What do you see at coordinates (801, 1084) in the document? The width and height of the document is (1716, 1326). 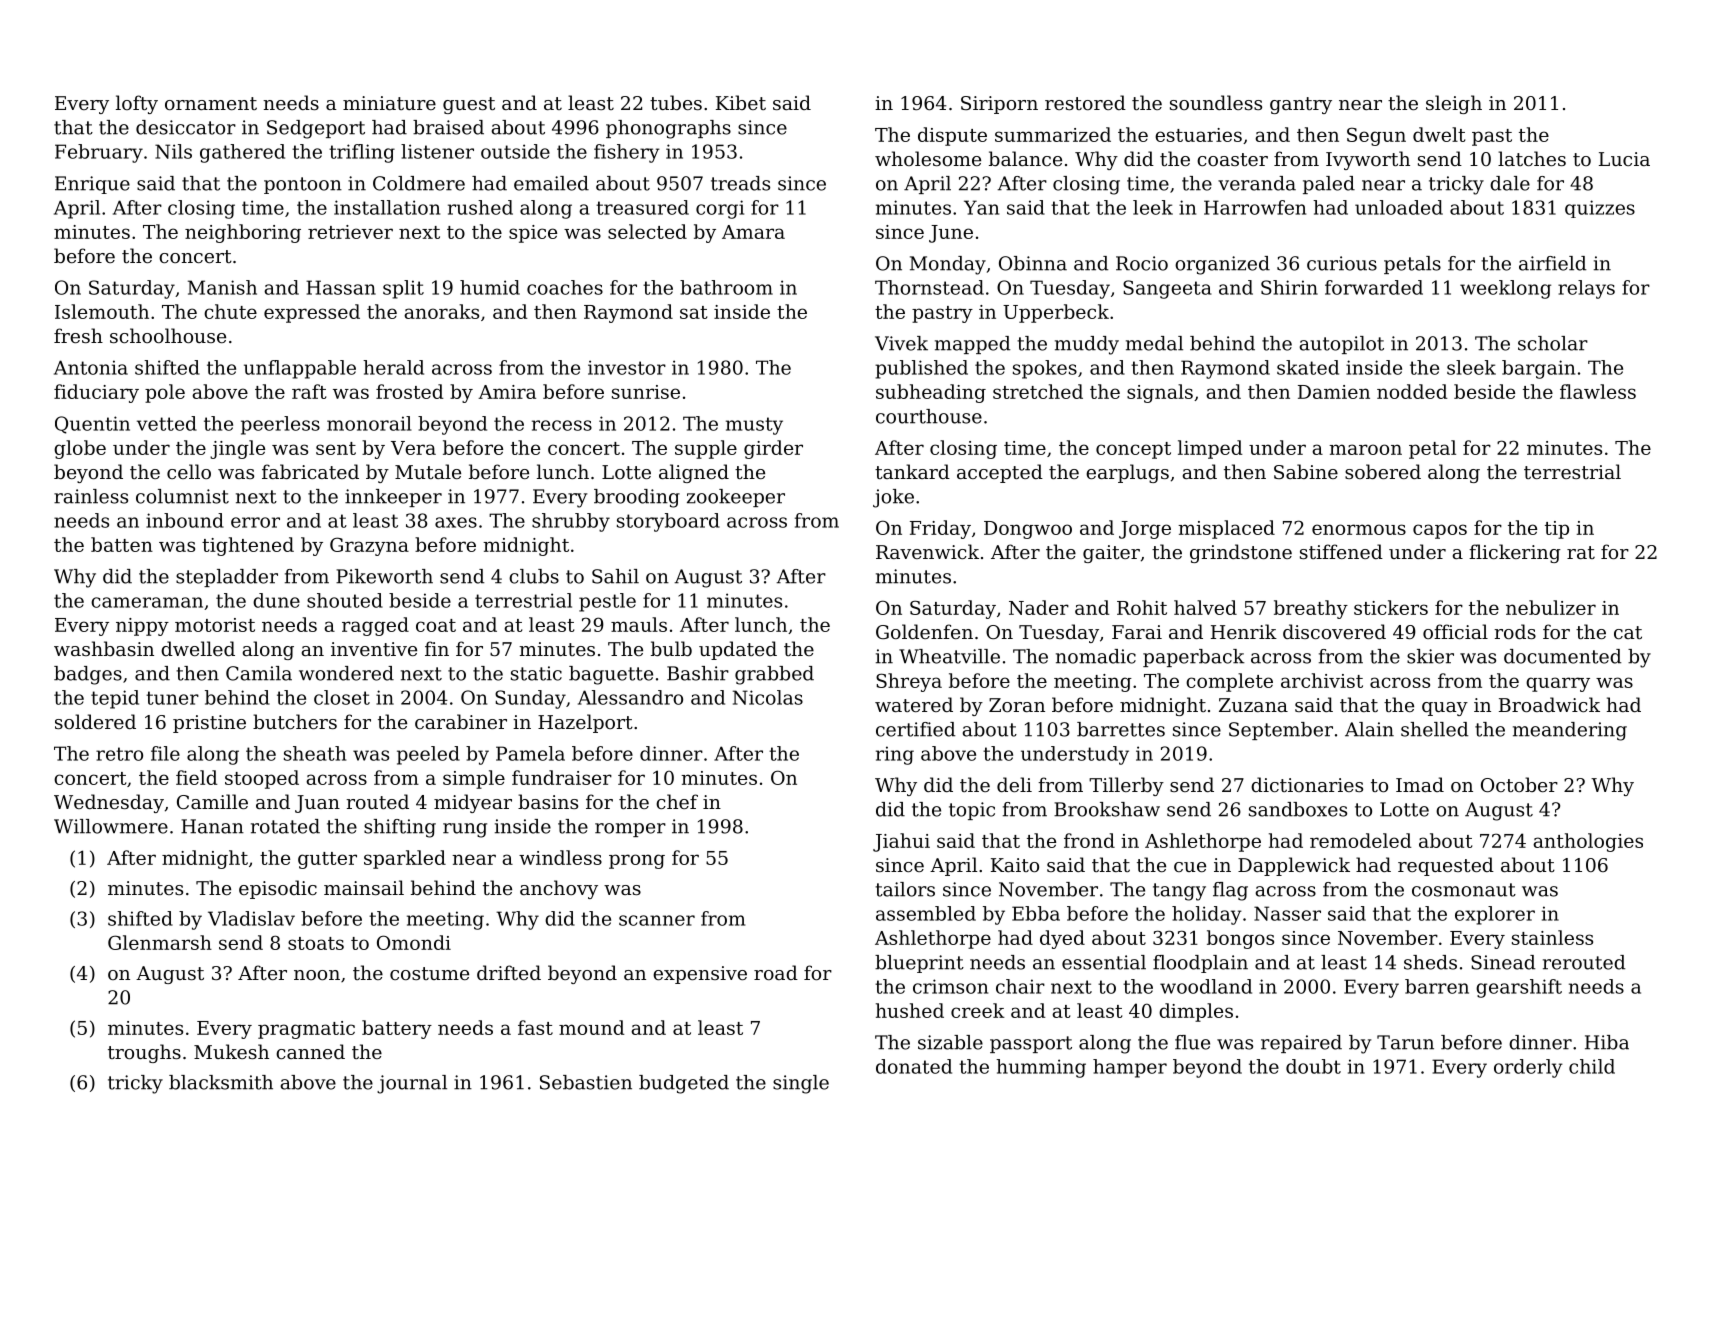 I see `single` at bounding box center [801, 1084].
